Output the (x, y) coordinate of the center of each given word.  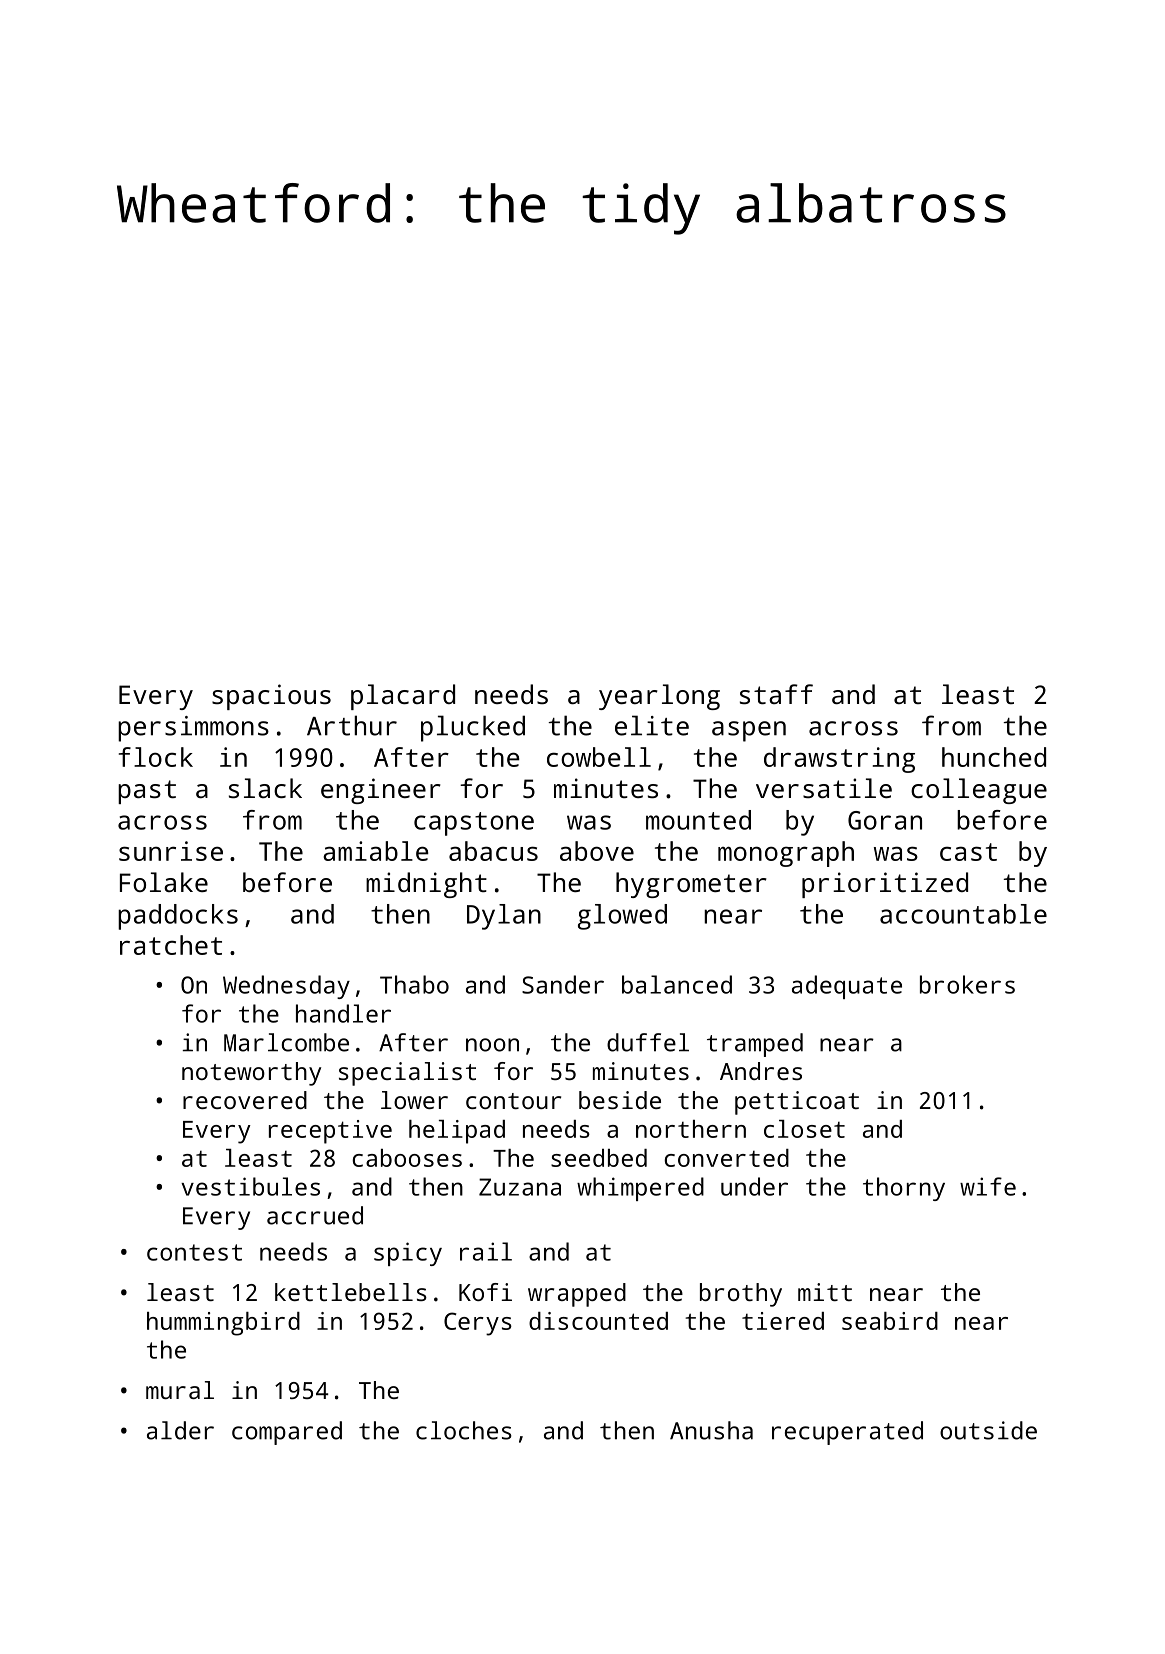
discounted (598, 1321)
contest (194, 1252)
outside (988, 1430)
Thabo (414, 984)
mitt (825, 1292)
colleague (979, 791)
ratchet (171, 945)
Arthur (352, 725)
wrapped (577, 1295)
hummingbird (223, 1324)
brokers (967, 984)
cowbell (599, 757)
